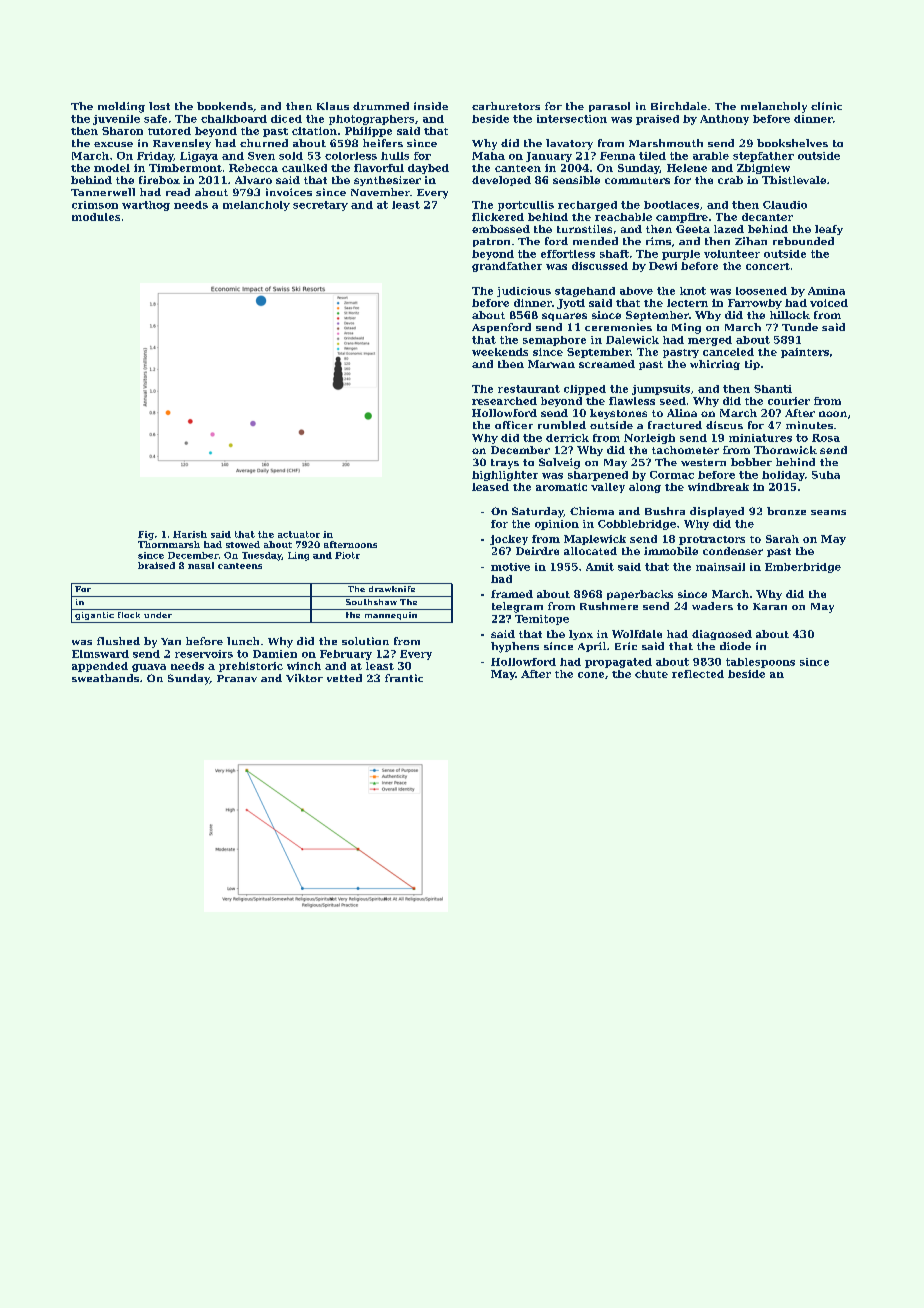 This screenshot has width=924, height=1308. Describe the element at coordinates (637, 180) in the screenshot. I see `commuters` at that location.
